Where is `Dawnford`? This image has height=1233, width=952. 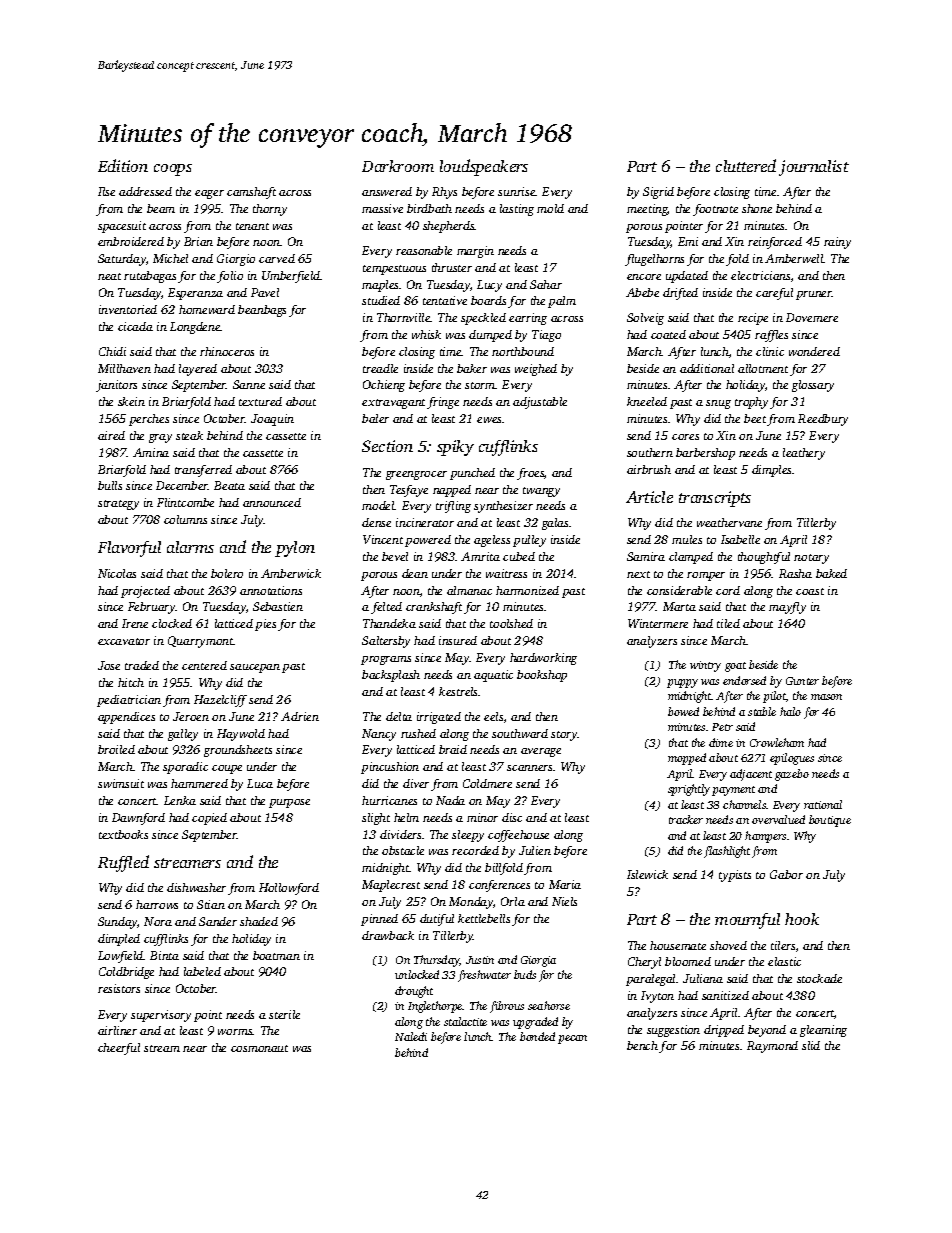 Dawnford is located at coordinates (138, 819).
